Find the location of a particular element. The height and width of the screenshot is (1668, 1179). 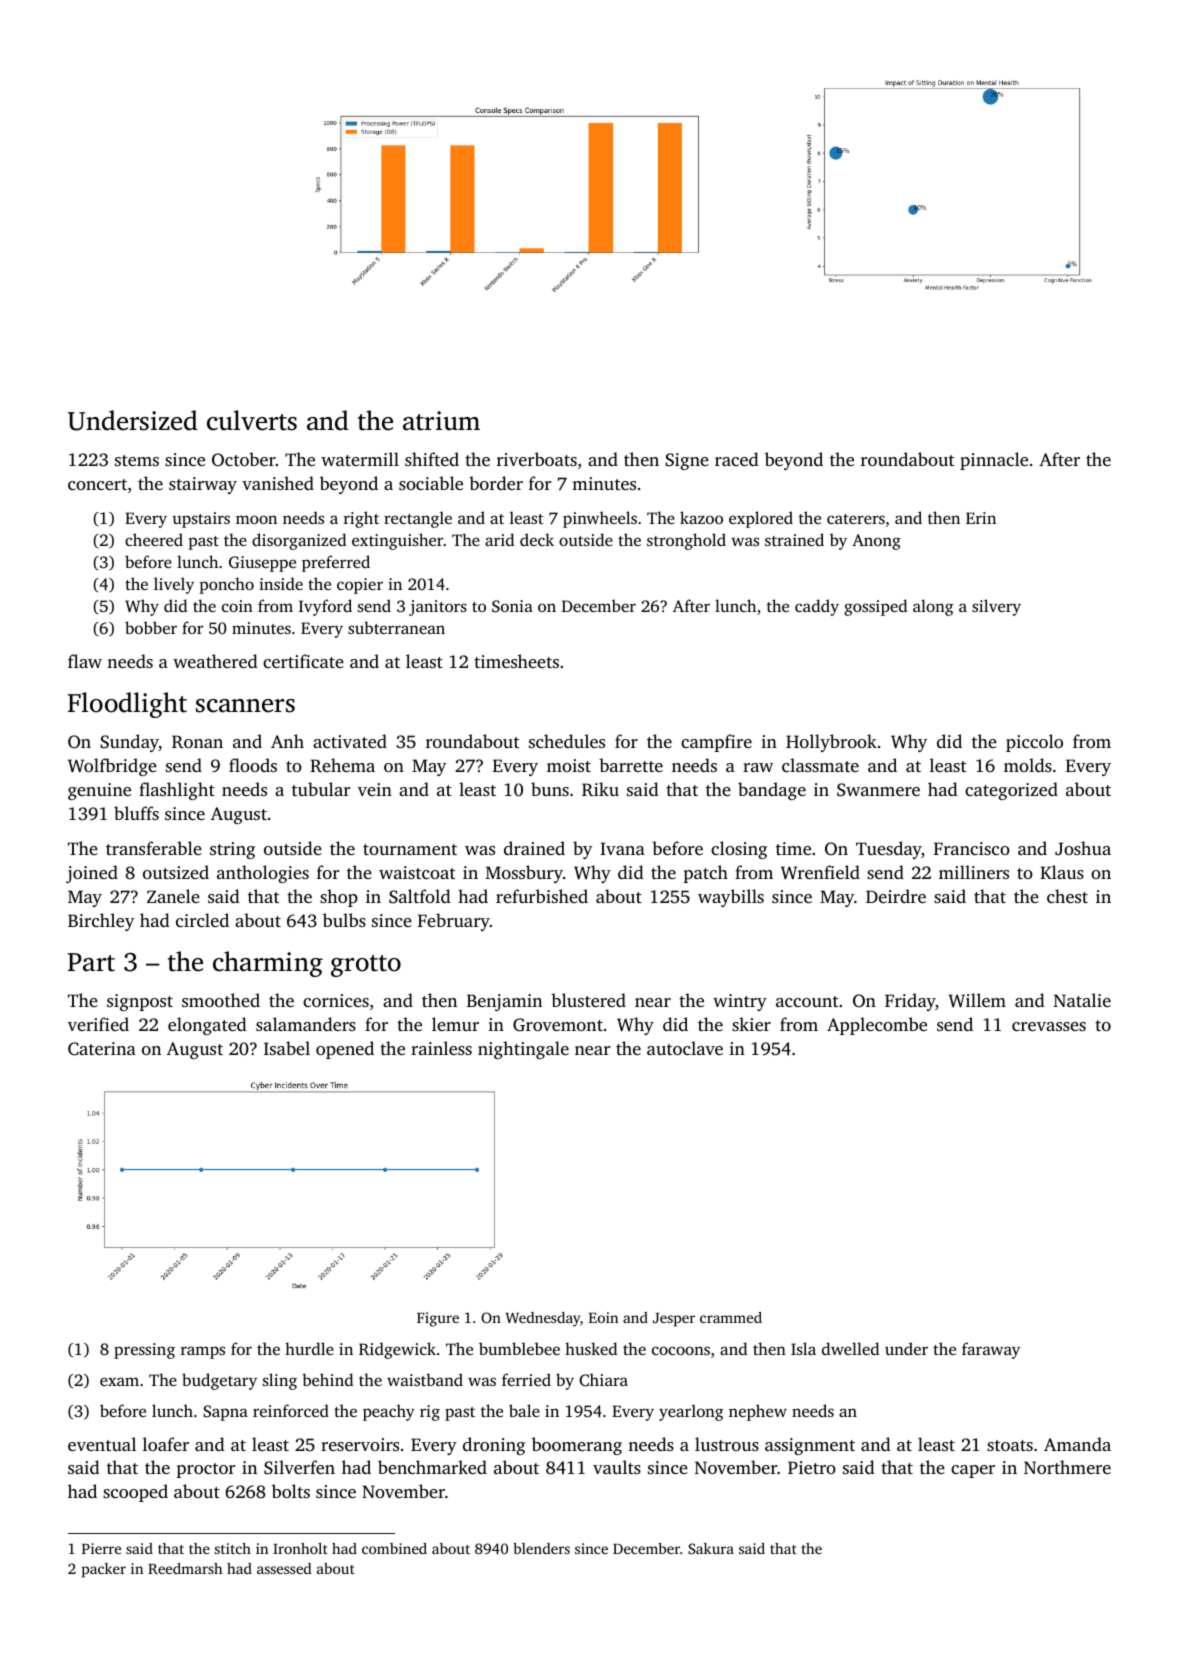

Eoin is located at coordinates (603, 1317).
